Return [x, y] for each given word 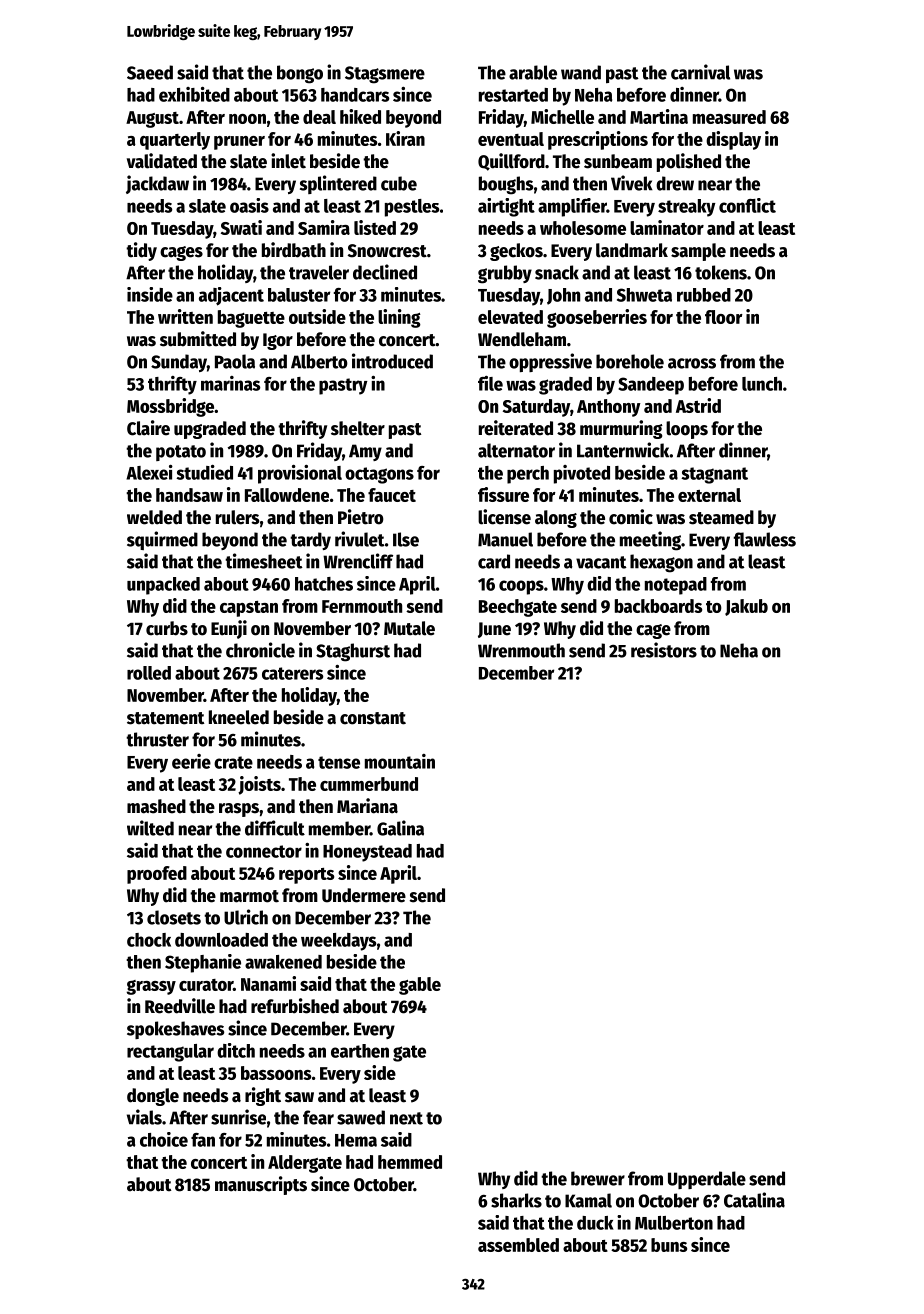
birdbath [294, 250]
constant [373, 718]
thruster [157, 739]
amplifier [572, 207]
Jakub [746, 607]
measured [729, 117]
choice [164, 1139]
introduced [392, 361]
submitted [198, 339]
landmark [632, 250]
